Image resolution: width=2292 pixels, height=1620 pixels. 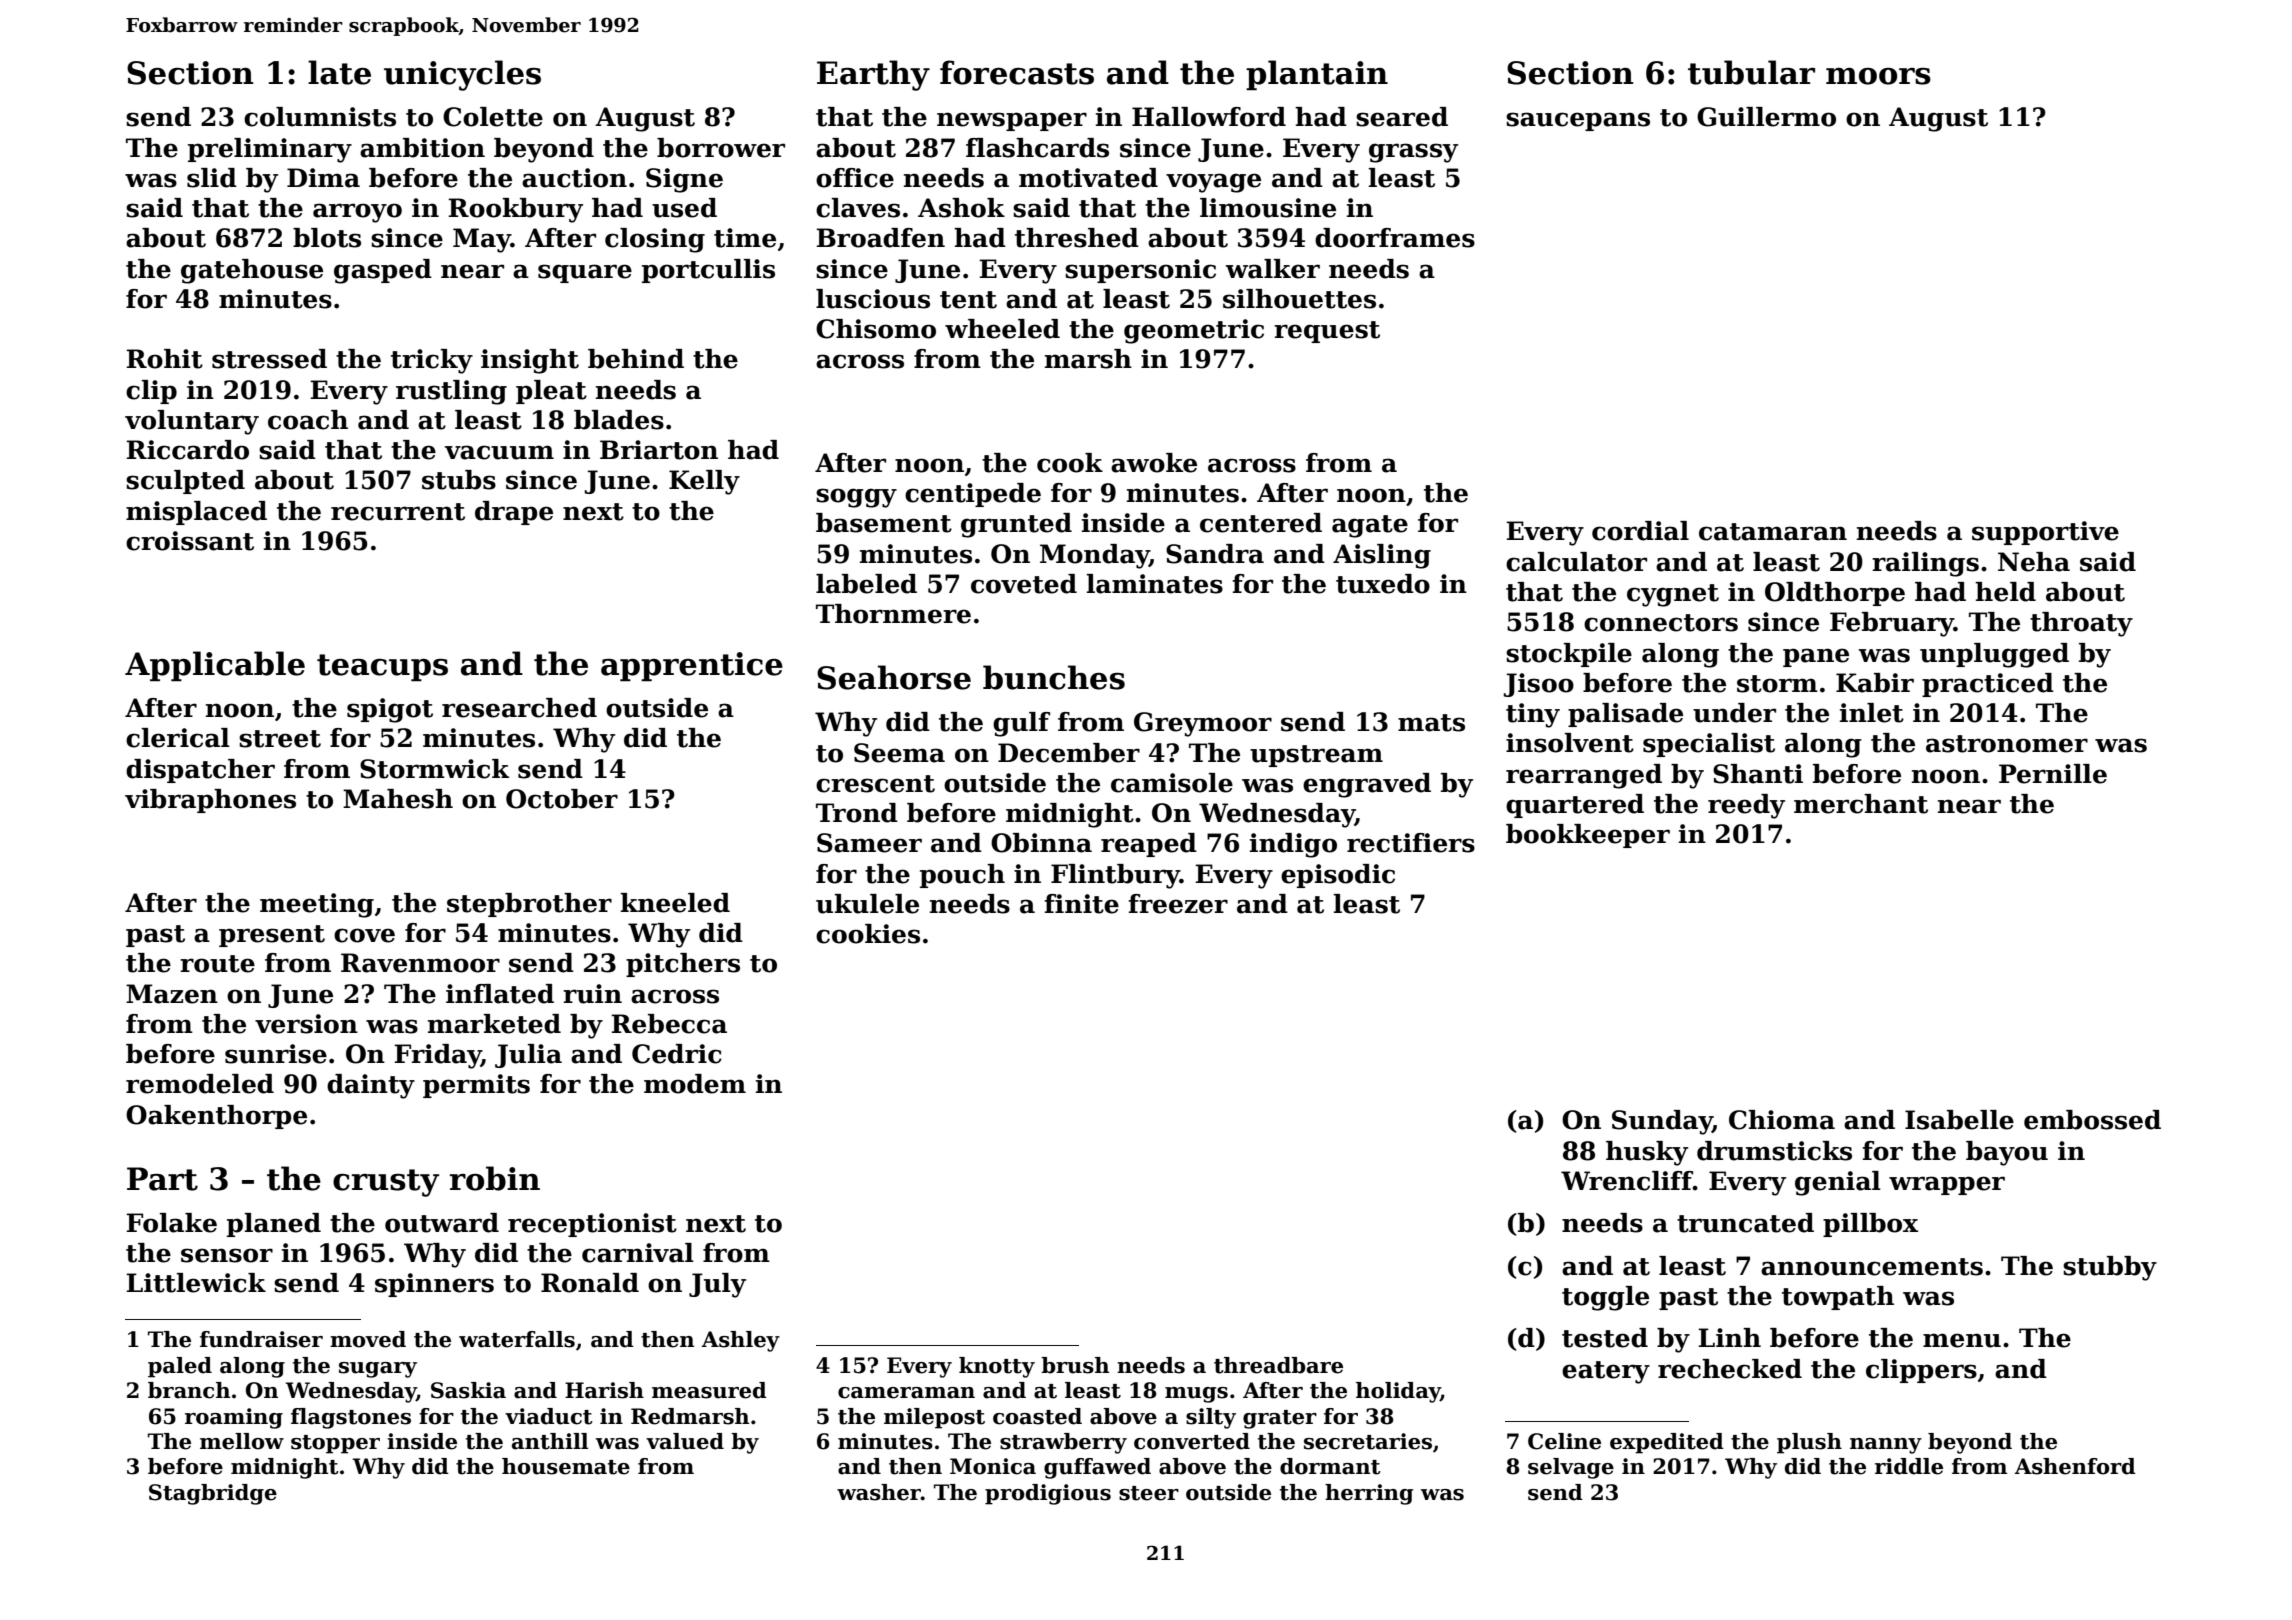 I want to click on reaped, so click(x=1149, y=845).
